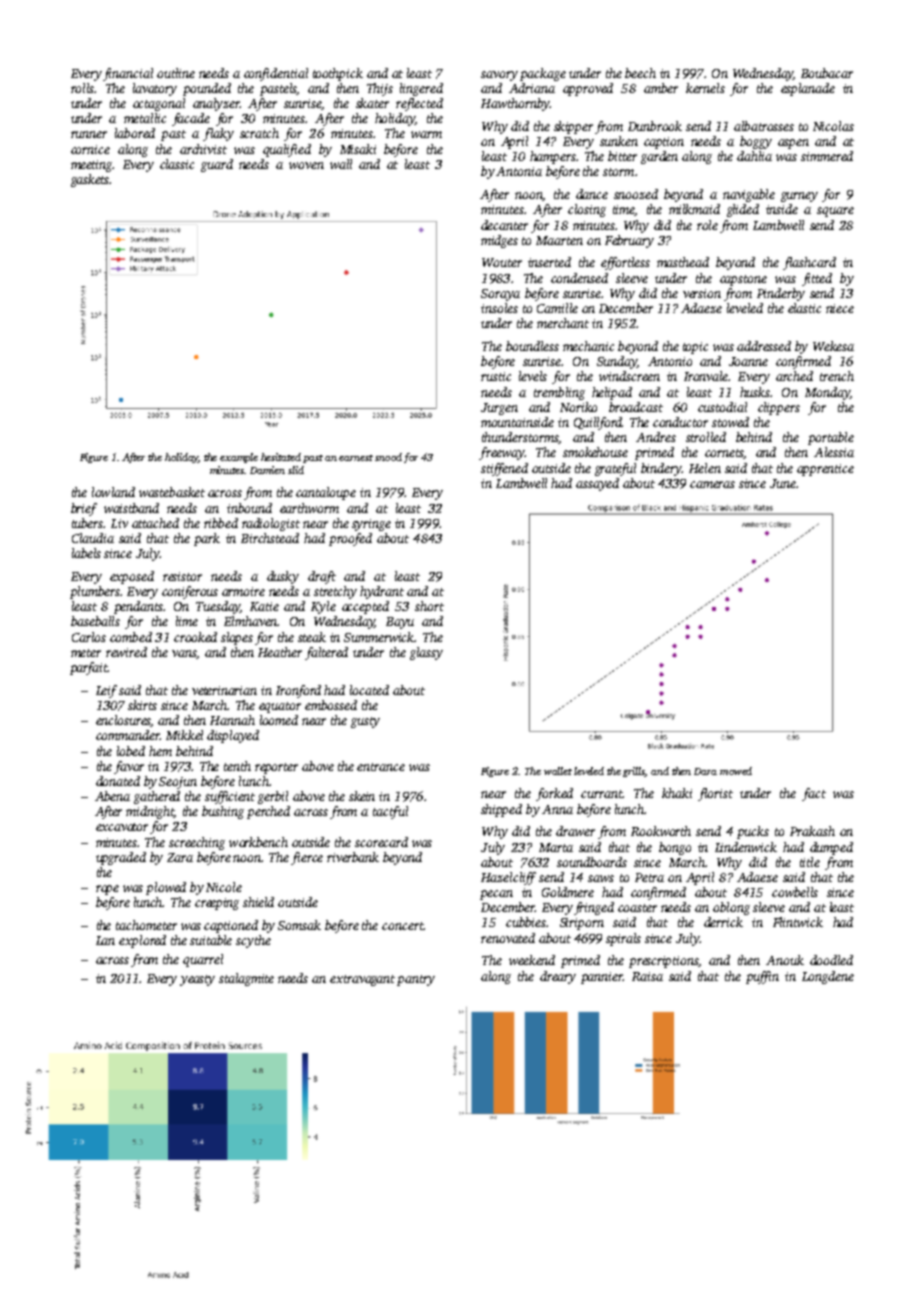 The width and height of the screenshot is (924, 1308). What do you see at coordinates (190, 592) in the screenshot?
I see `coniferous` at bounding box center [190, 592].
